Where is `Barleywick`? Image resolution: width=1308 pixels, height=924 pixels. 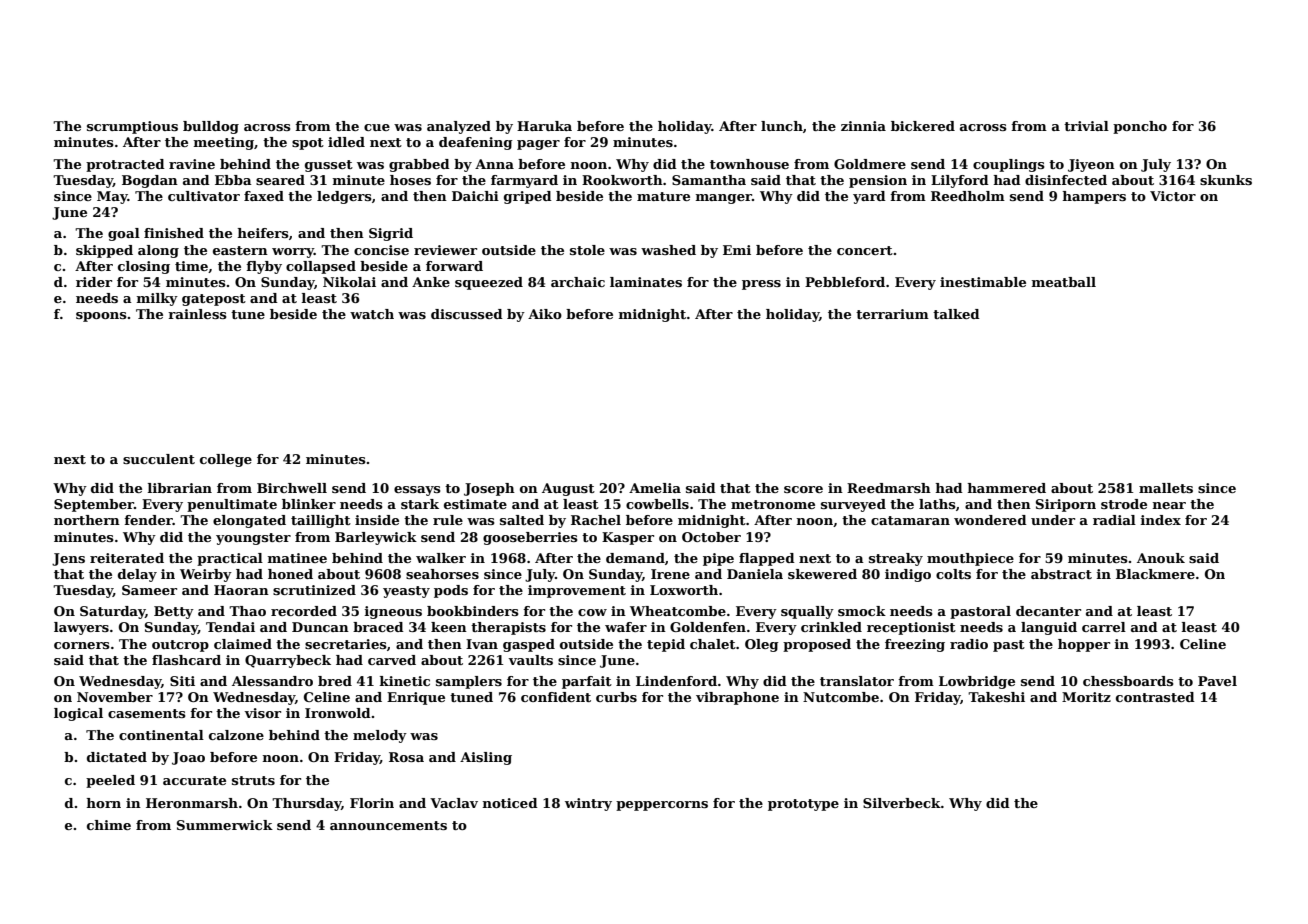 Barleywick is located at coordinates (376, 538).
